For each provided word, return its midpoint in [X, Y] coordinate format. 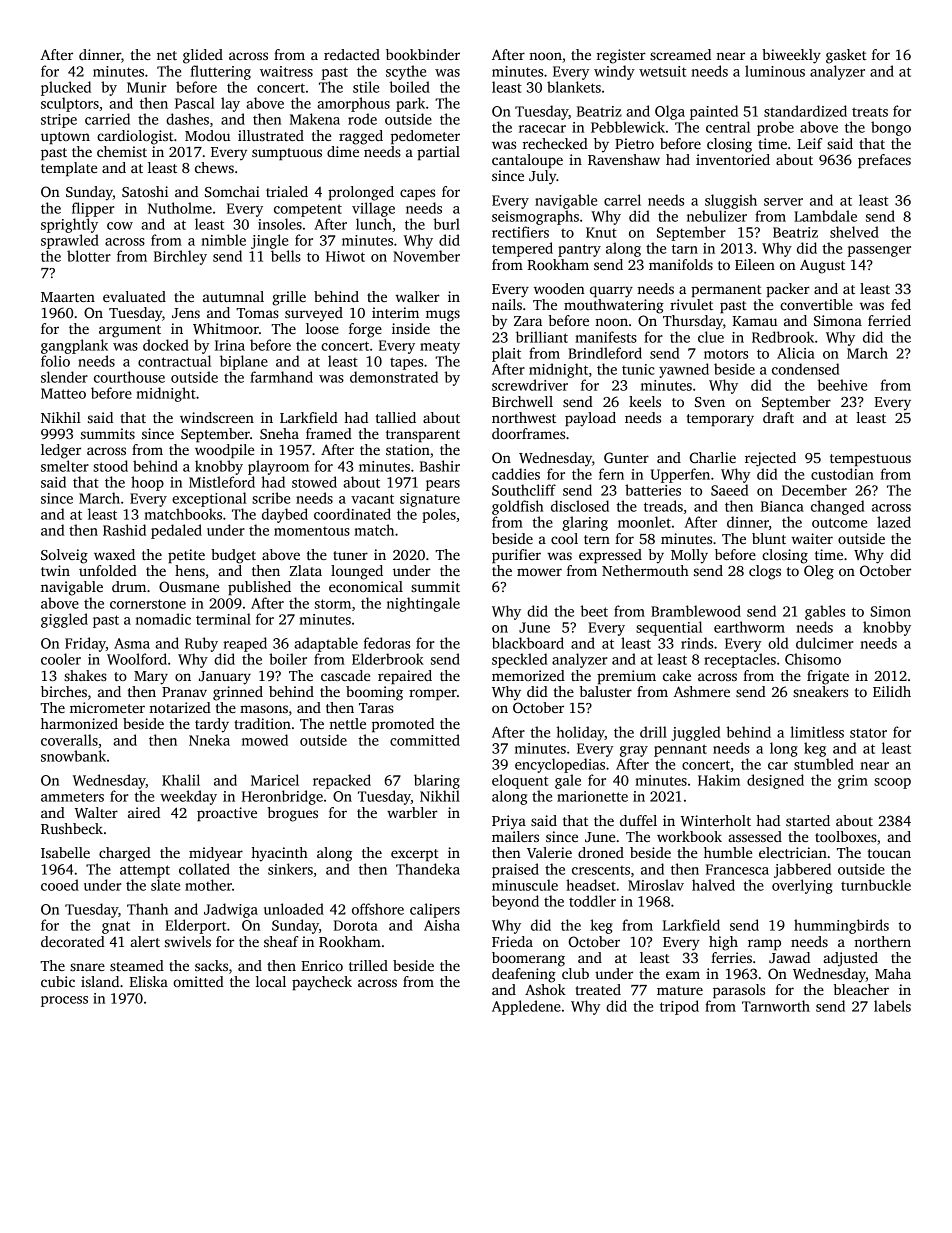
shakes [85, 675]
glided [203, 56]
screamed [680, 54]
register [621, 56]
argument [130, 331]
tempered [522, 249]
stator [868, 733]
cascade [345, 675]
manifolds [681, 264]
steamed [137, 965]
